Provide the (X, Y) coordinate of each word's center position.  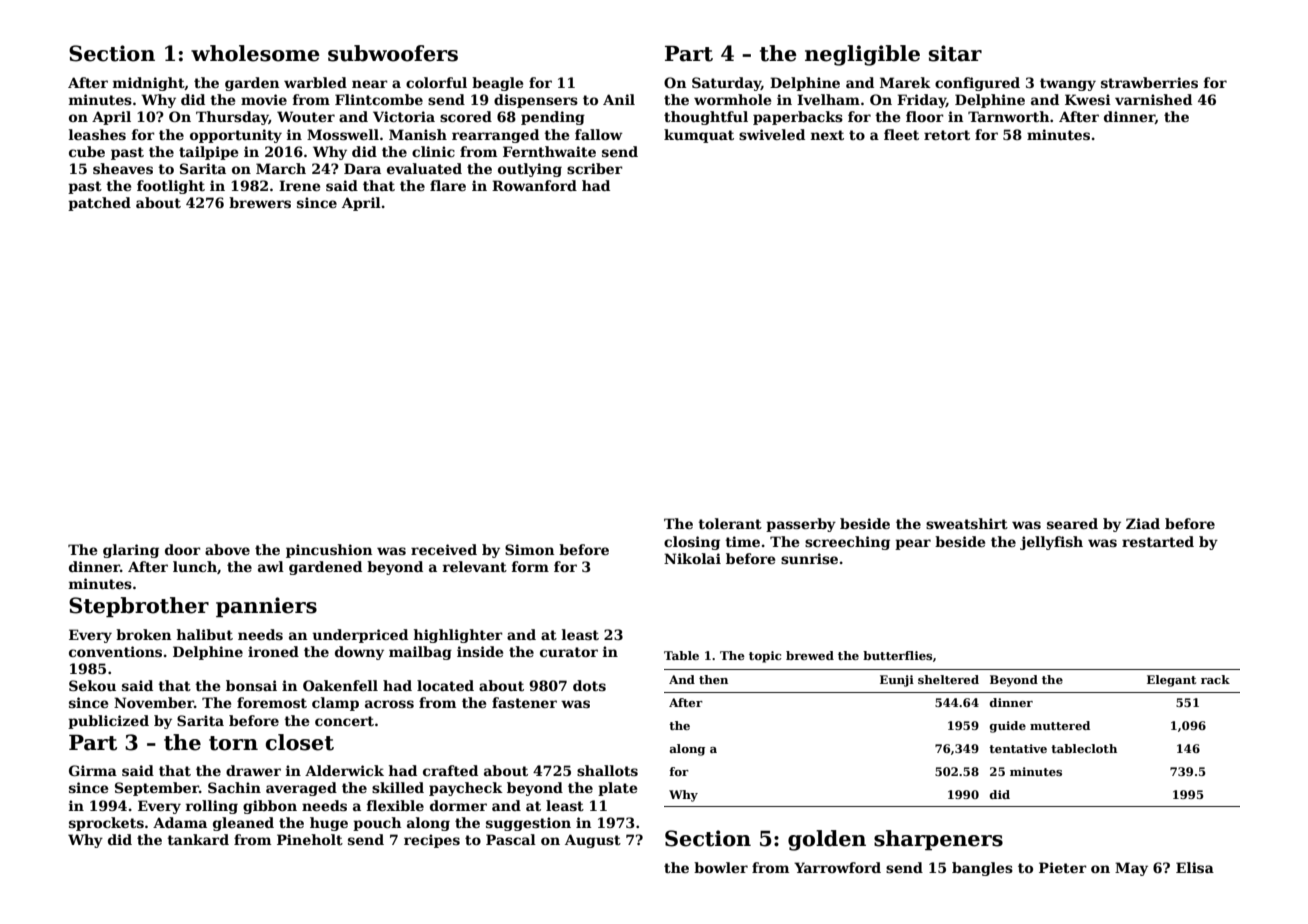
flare (448, 185)
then (713, 679)
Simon (529, 549)
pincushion (329, 551)
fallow (599, 134)
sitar (955, 53)
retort (947, 135)
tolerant (730, 523)
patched (99, 204)
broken (143, 634)
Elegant (1171, 681)
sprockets (106, 824)
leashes (97, 134)
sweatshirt (967, 523)
